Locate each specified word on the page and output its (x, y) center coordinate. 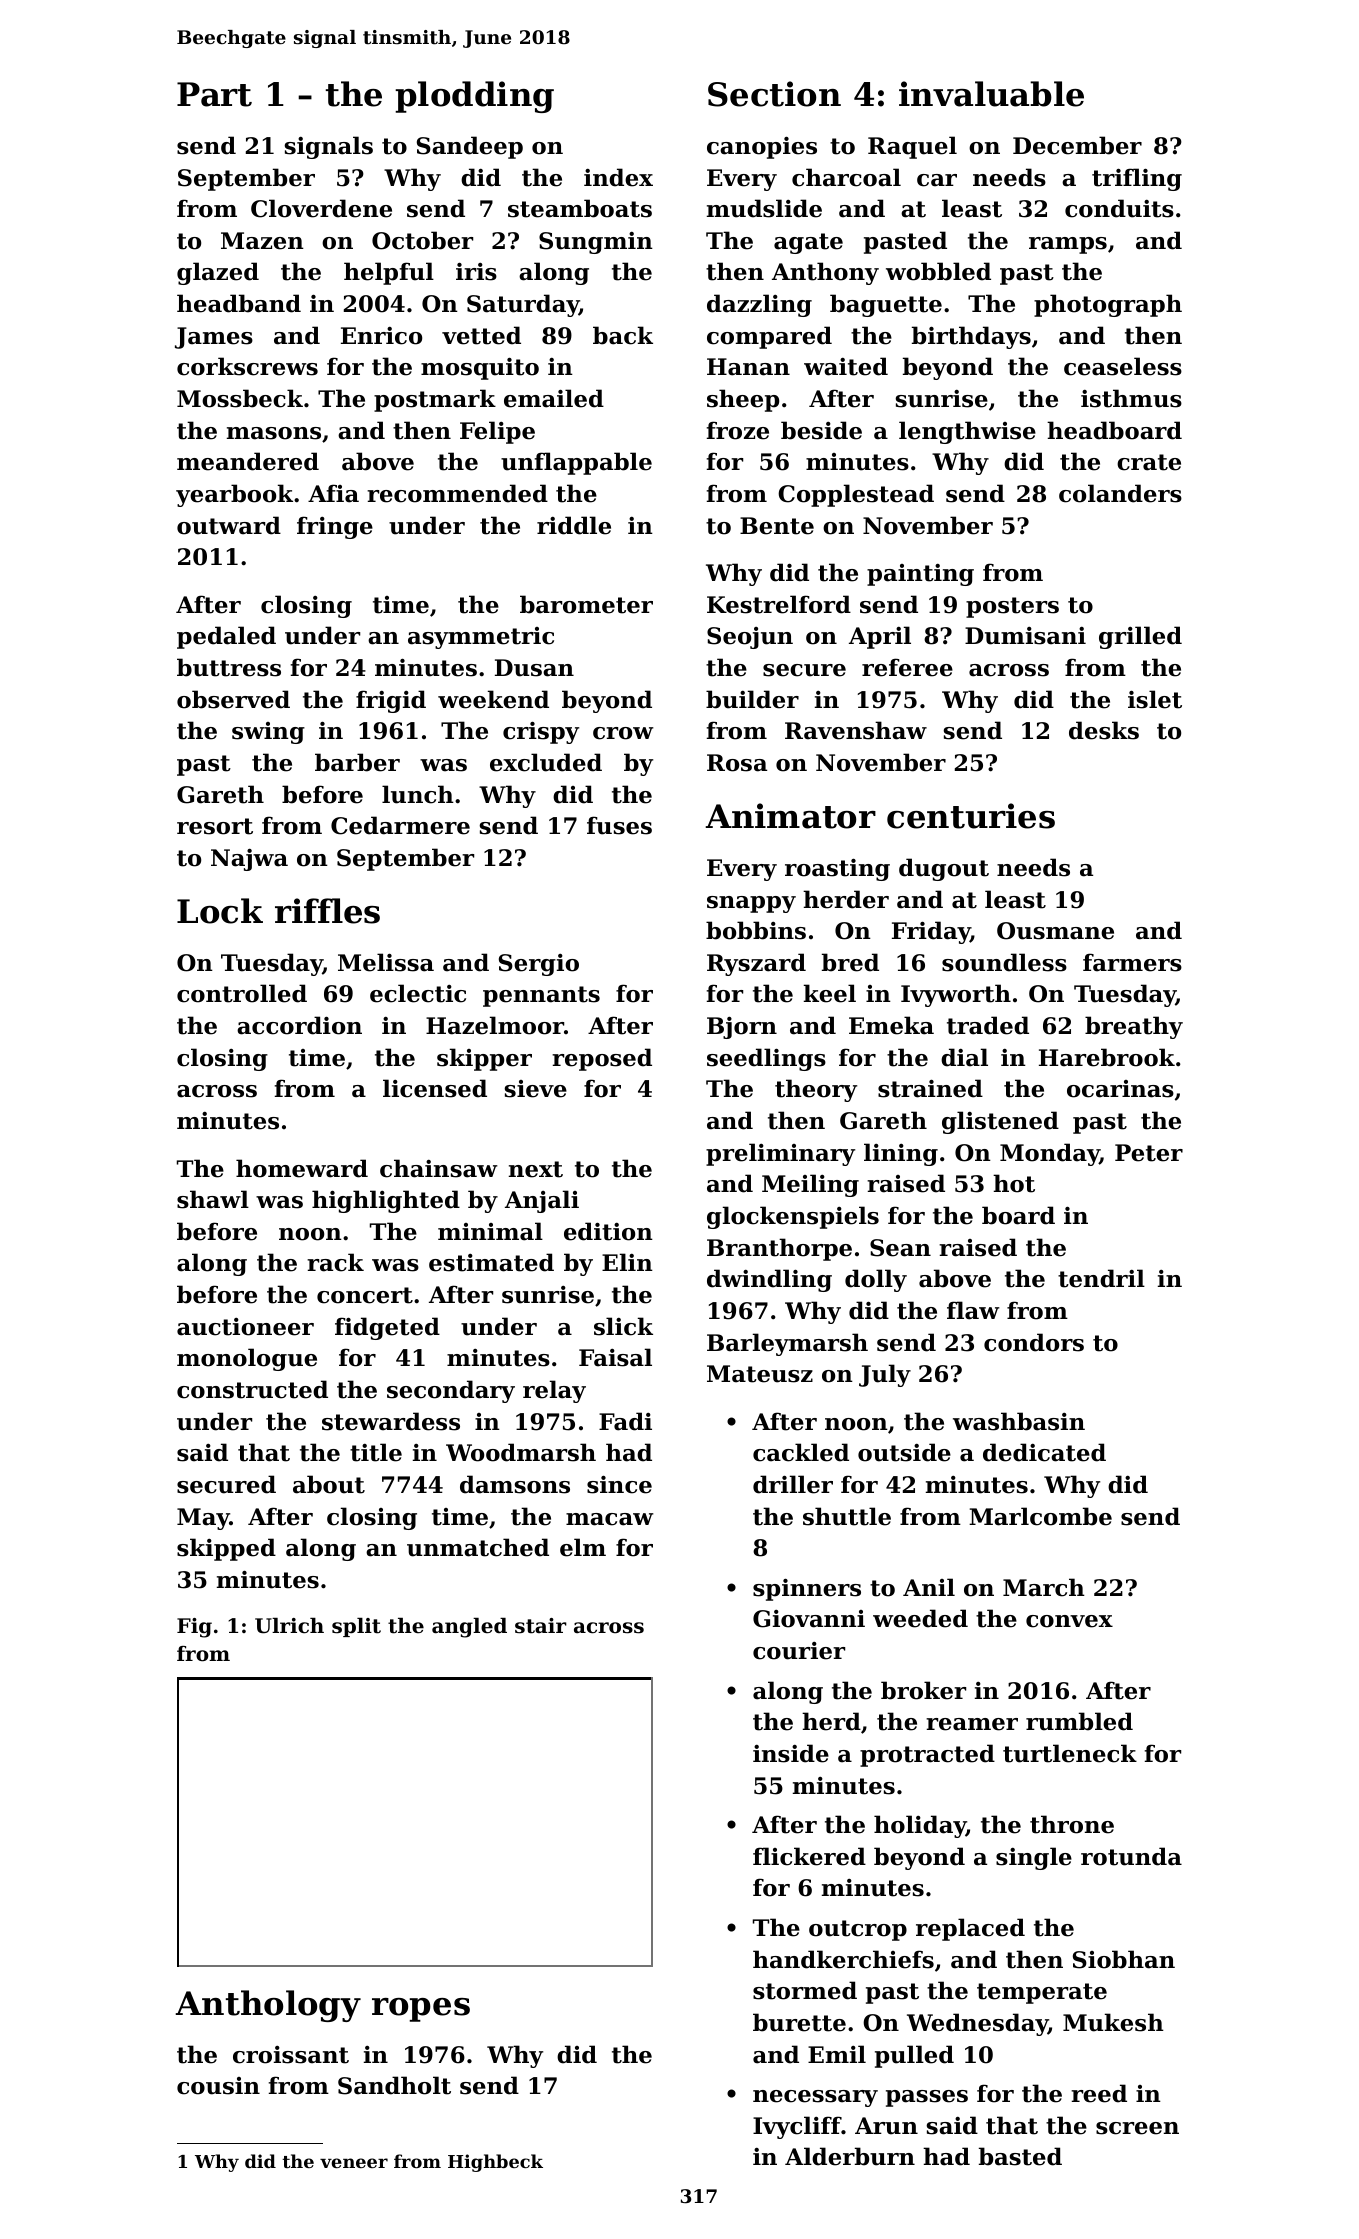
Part (214, 94)
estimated (491, 1262)
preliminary (780, 1154)
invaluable (991, 94)
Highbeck (495, 2163)
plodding (474, 97)
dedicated (1044, 1452)
